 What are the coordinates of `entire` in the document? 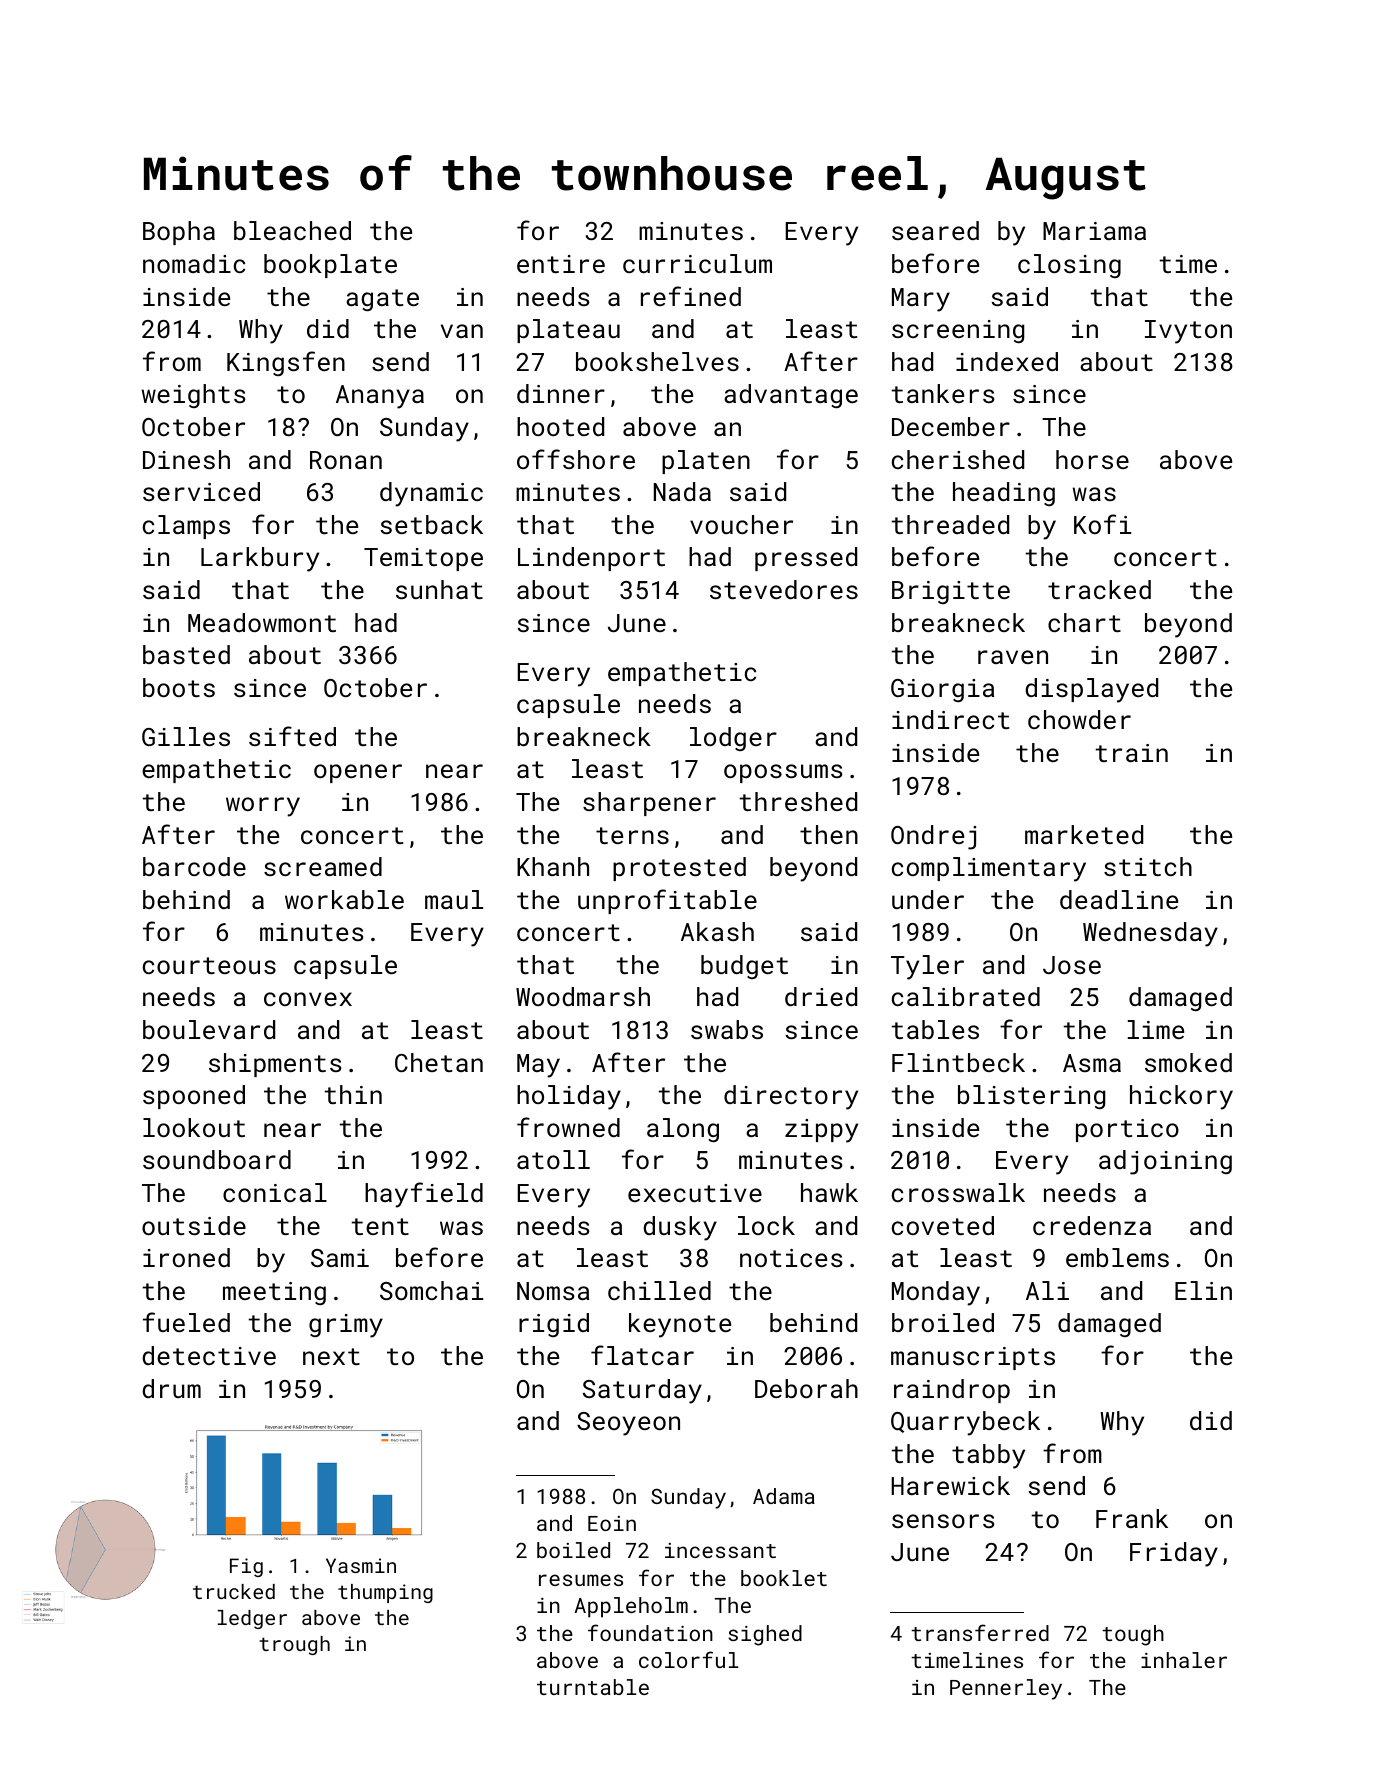 It's located at (561, 264).
